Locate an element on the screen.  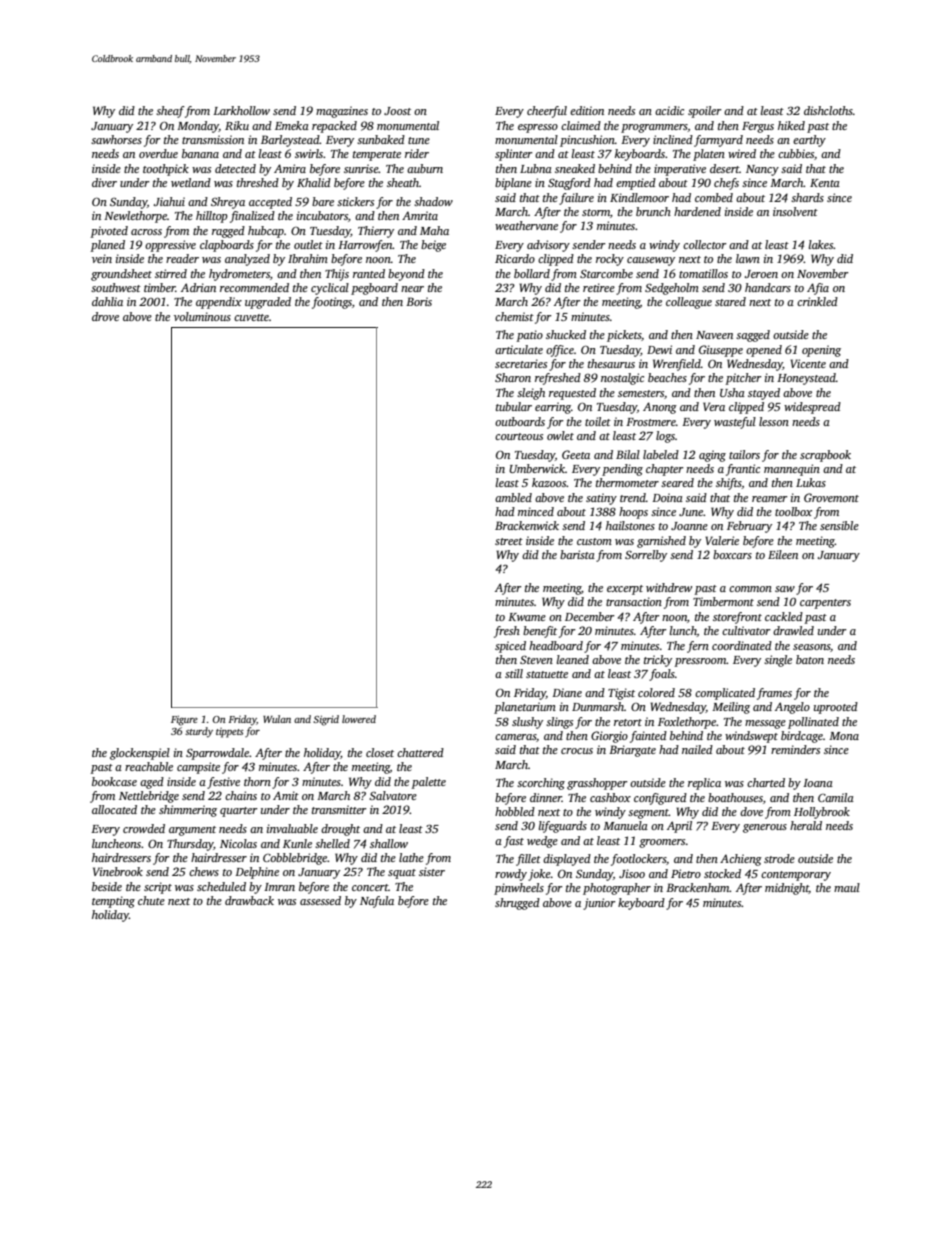
sunrise is located at coordinates (361, 168).
